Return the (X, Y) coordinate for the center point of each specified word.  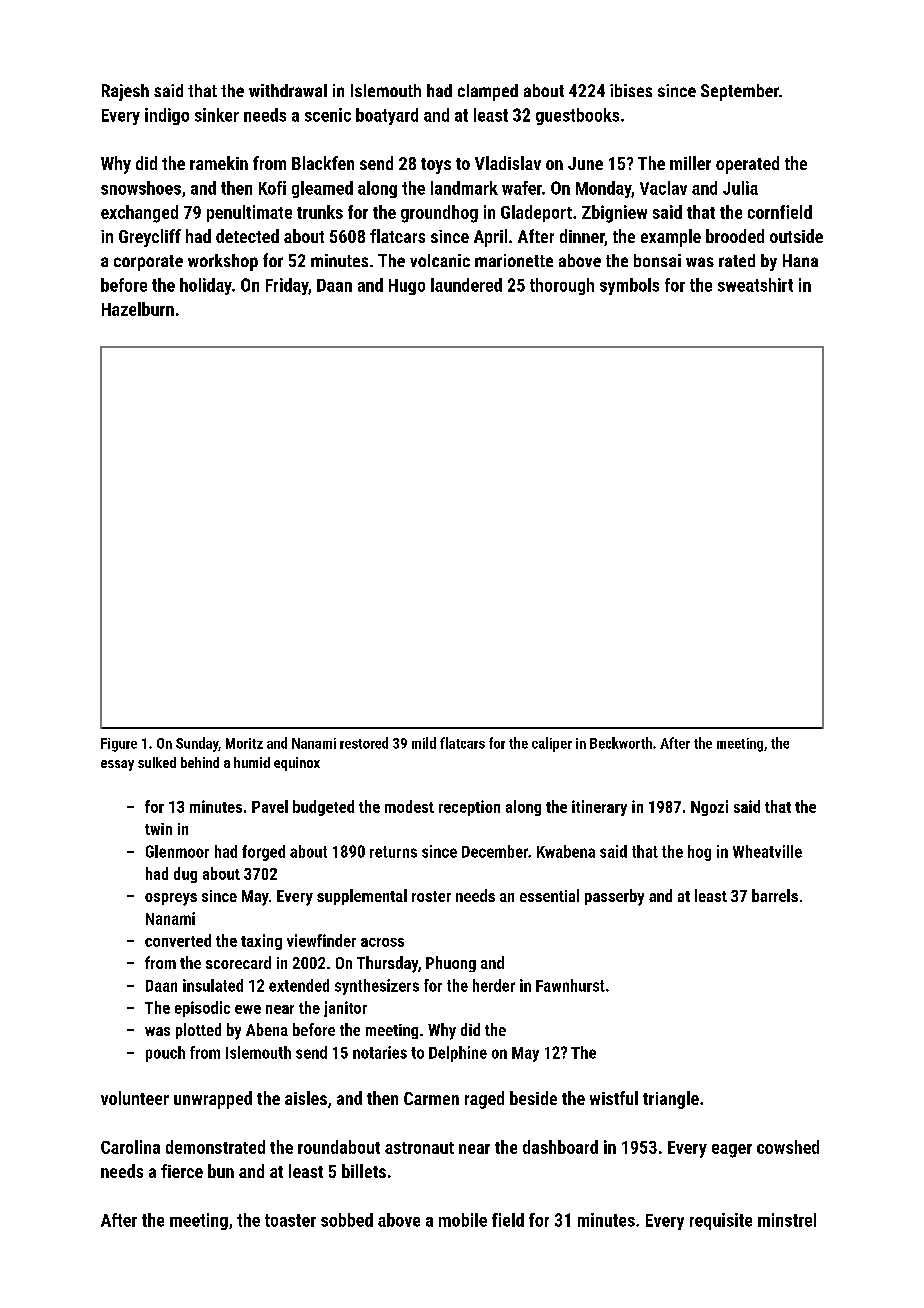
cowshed (788, 1147)
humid (252, 762)
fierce (182, 1171)
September (740, 92)
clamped (488, 92)
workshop (223, 262)
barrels (775, 895)
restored (364, 743)
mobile (463, 1220)
